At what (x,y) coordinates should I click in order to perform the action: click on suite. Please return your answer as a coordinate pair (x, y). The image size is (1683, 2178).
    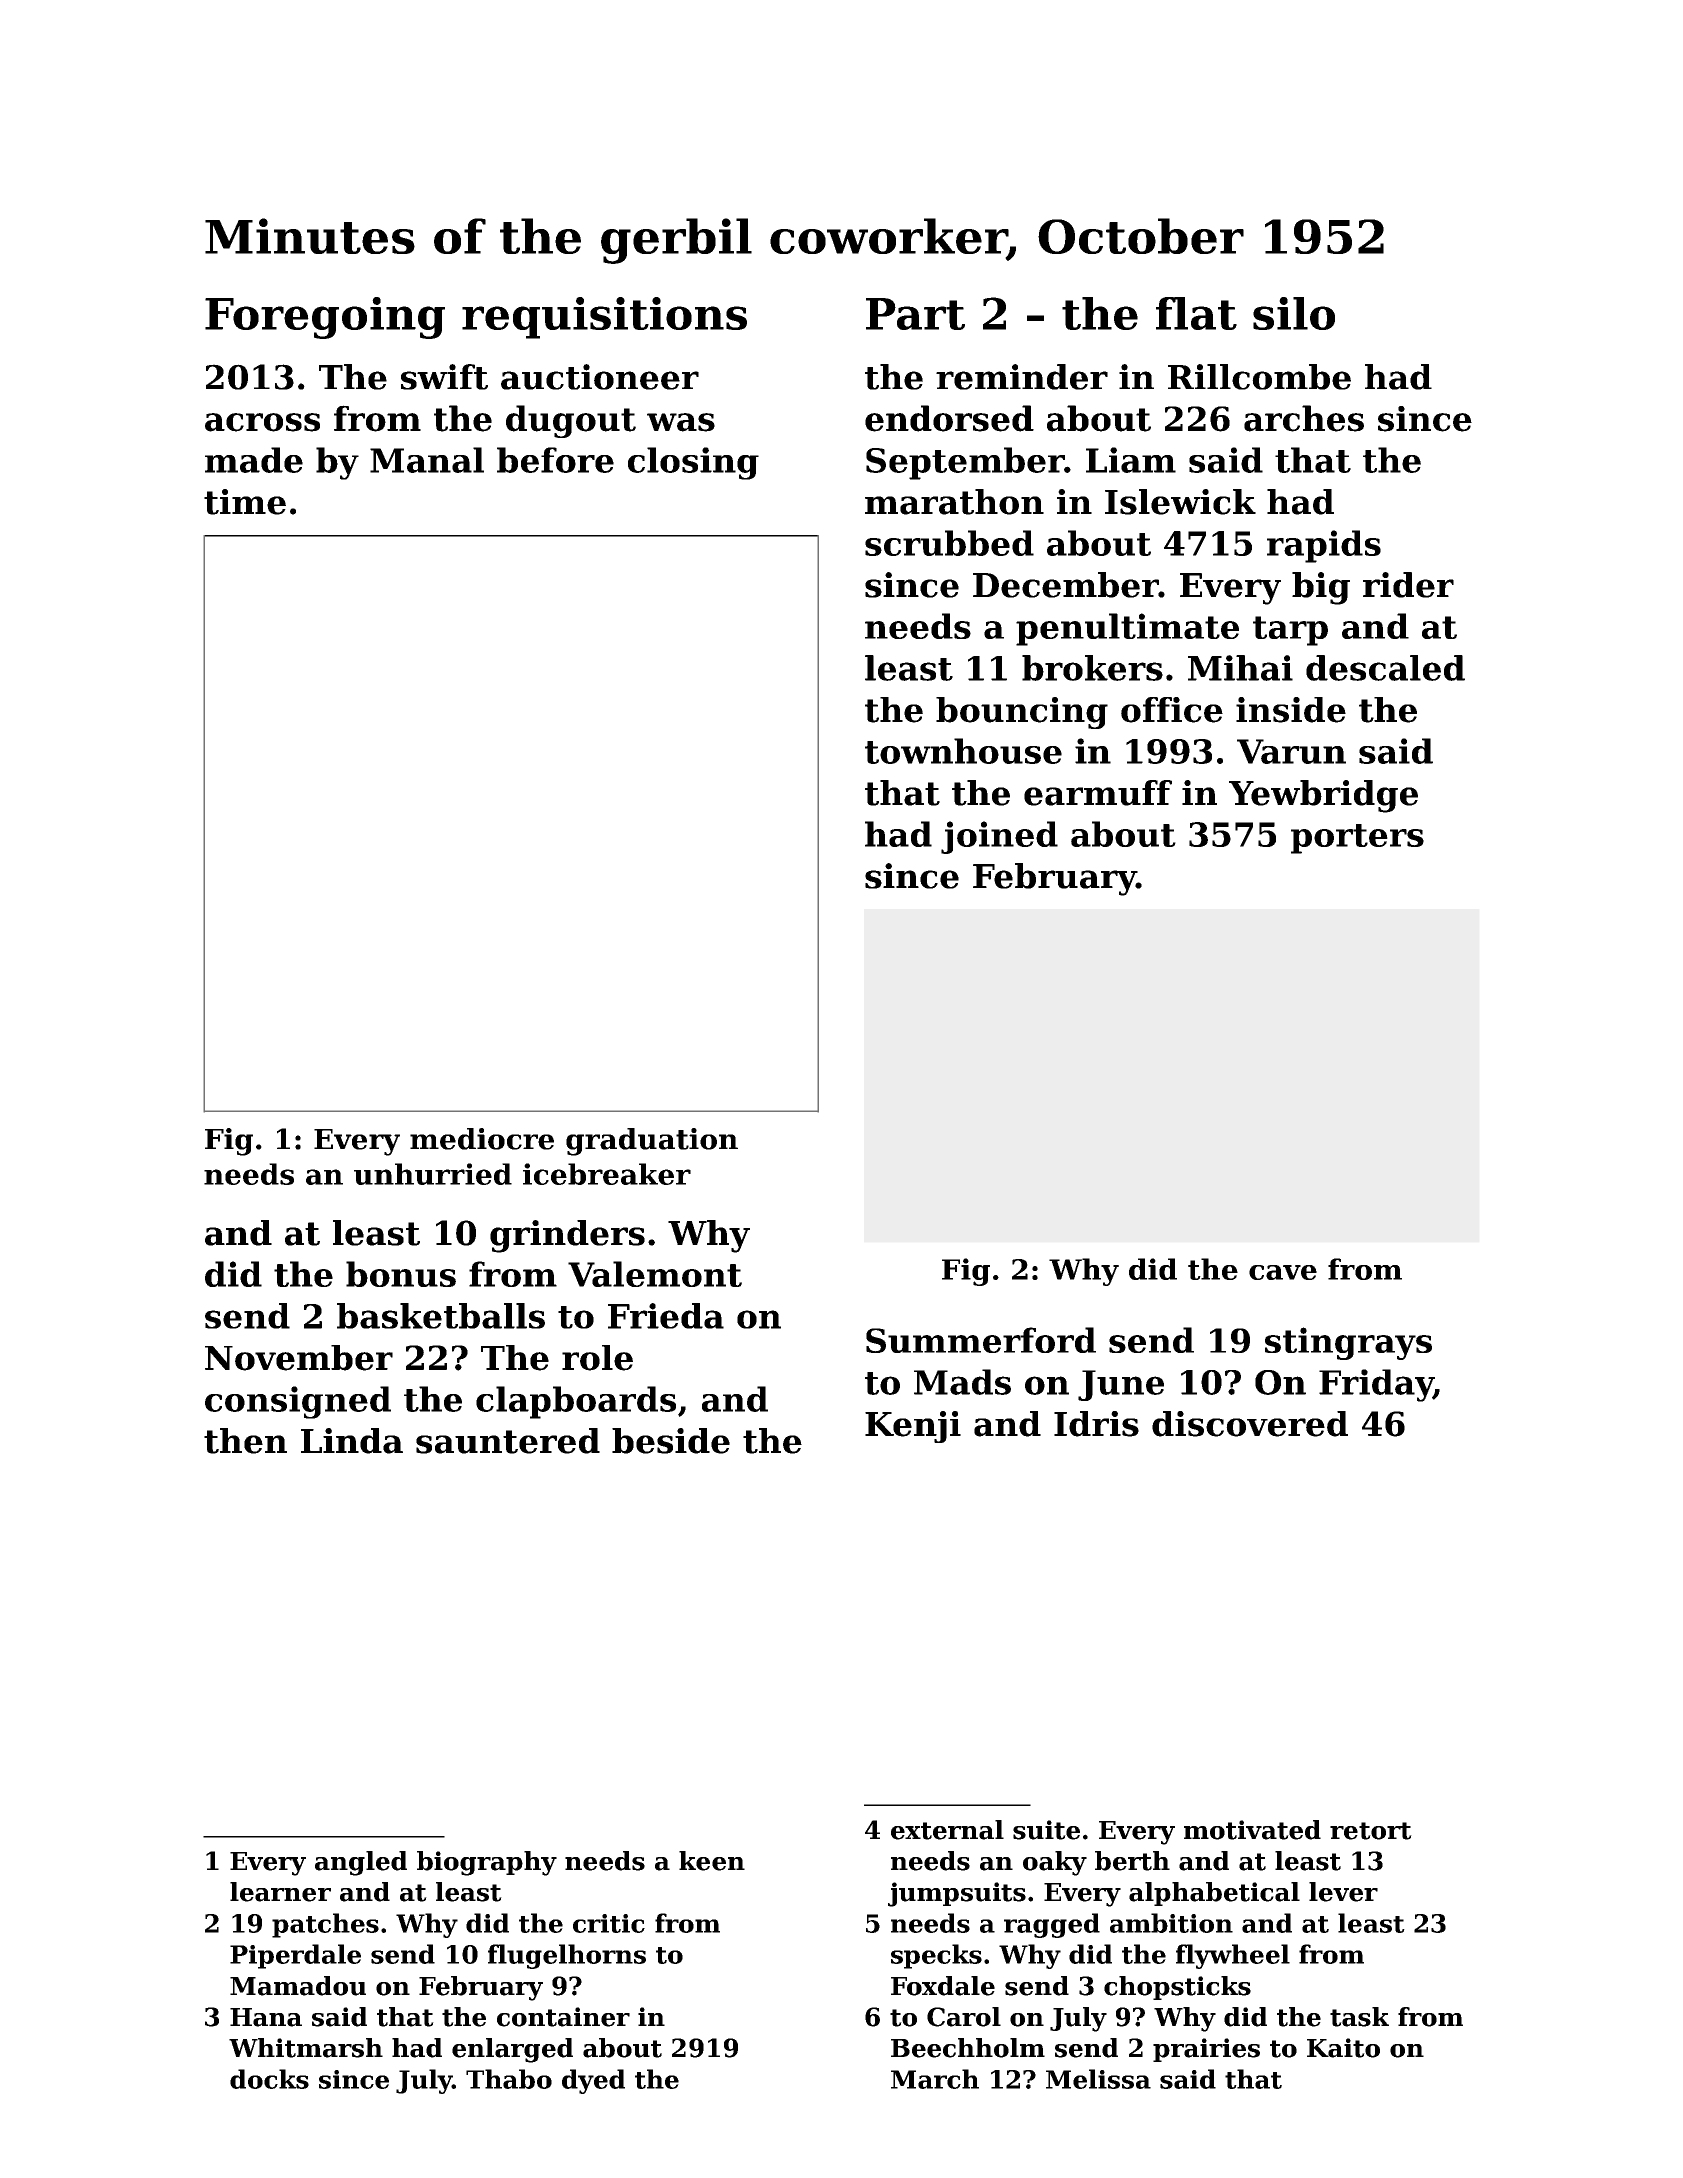
    Looking at the image, I should click on (1046, 1830).
